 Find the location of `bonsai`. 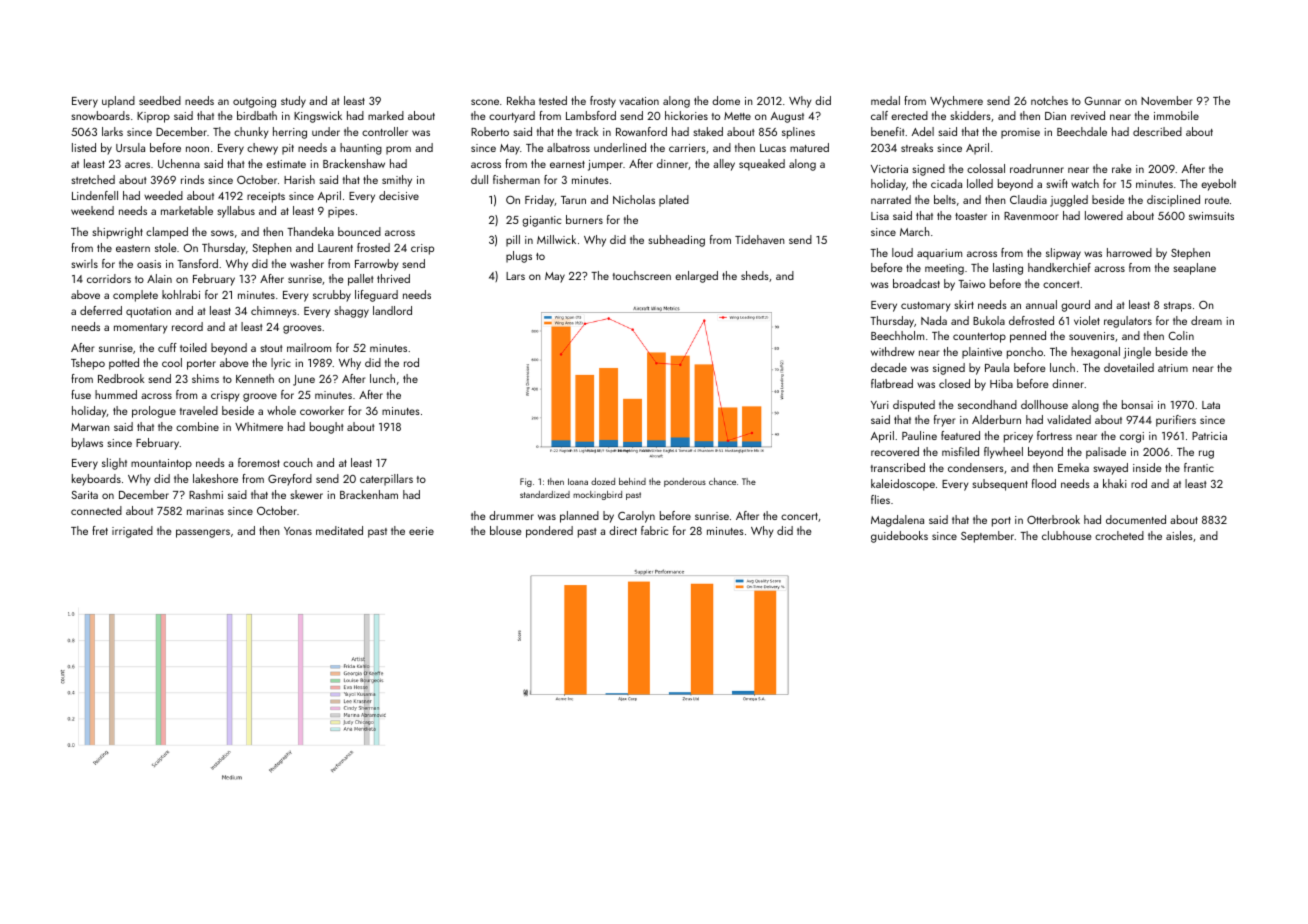

bonsai is located at coordinates (1137, 404).
